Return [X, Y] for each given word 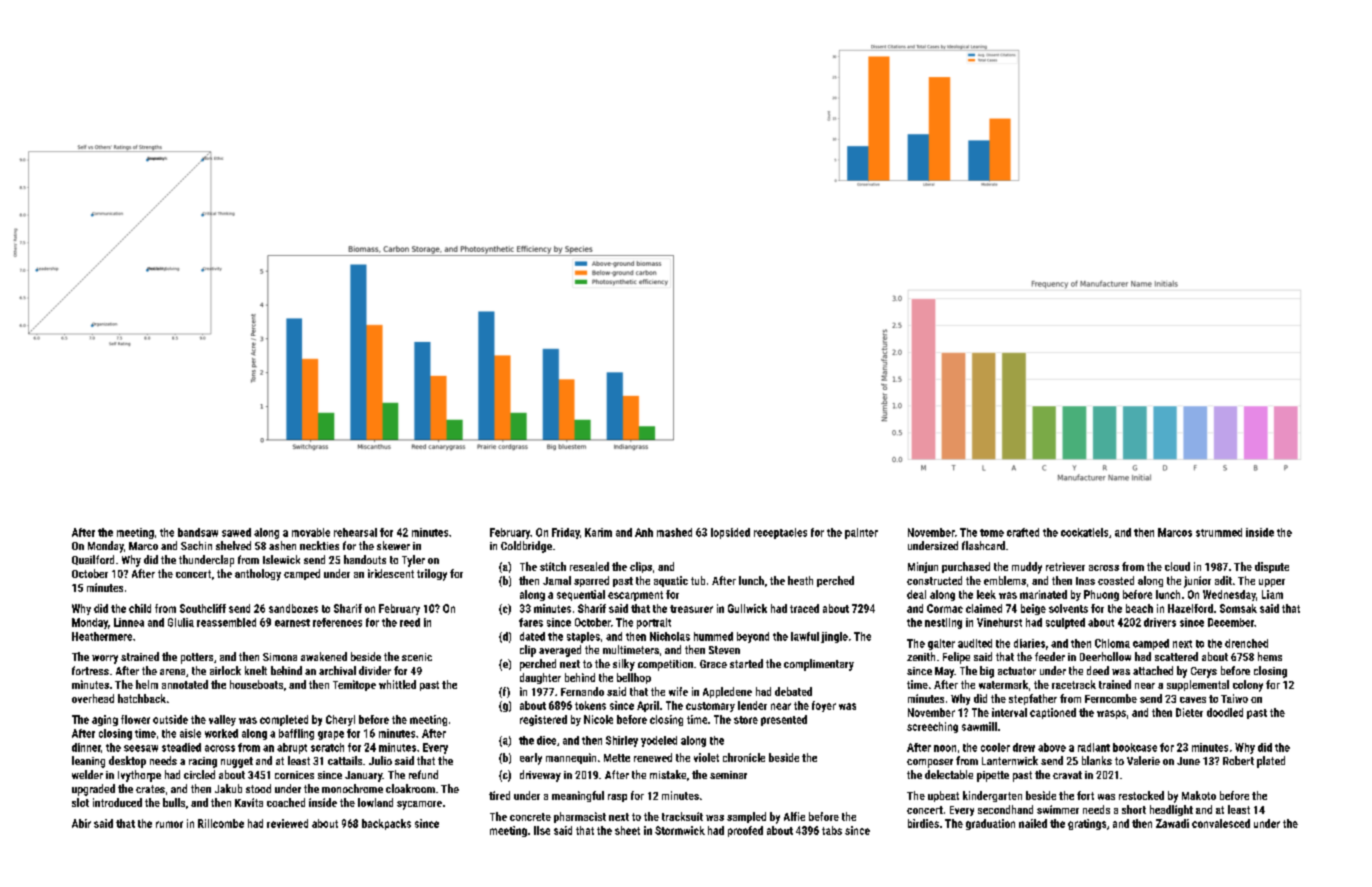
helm [147, 684]
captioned [1053, 713]
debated [793, 691]
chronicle [744, 757]
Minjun [923, 567]
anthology [258, 575]
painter [861, 533]
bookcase [1135, 747]
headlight [1171, 810]
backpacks [386, 824]
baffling [296, 734]
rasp [617, 798]
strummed [1219, 532]
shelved [233, 545]
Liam [1272, 594]
